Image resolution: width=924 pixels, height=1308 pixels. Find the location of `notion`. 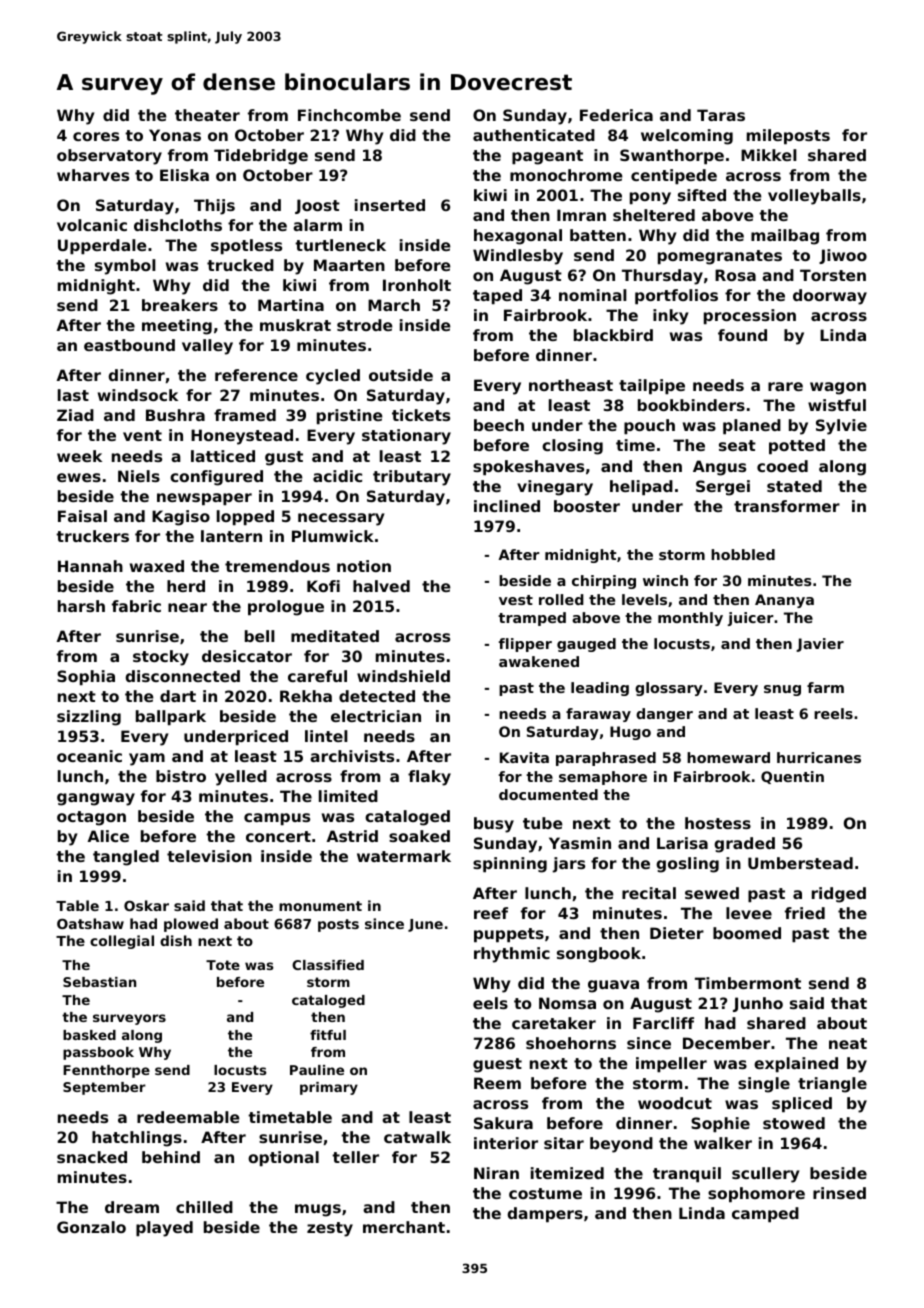

notion is located at coordinates (364, 566).
